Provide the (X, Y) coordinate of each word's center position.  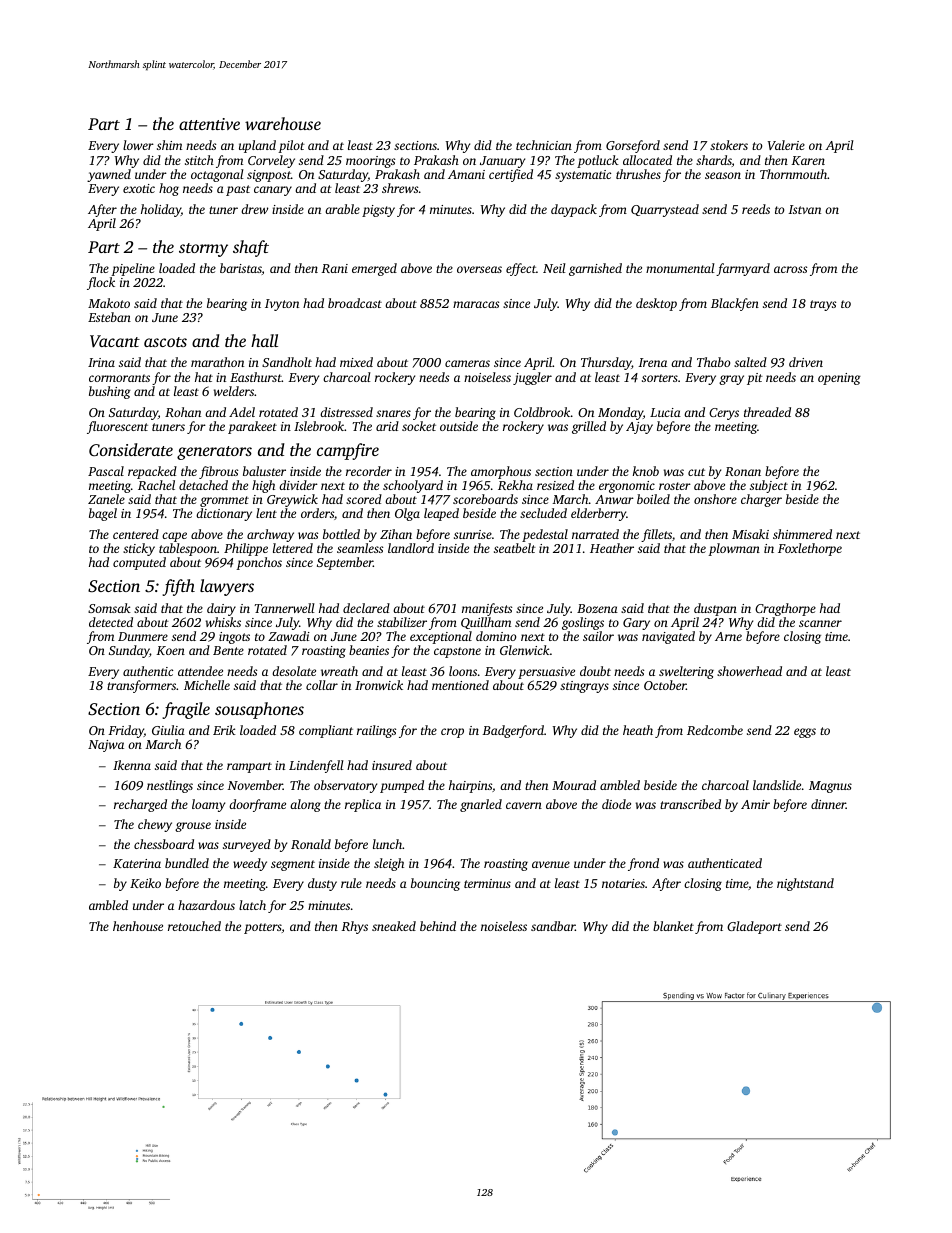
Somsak (109, 608)
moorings (370, 162)
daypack (574, 210)
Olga (407, 514)
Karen (808, 160)
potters (263, 928)
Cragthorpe (785, 609)
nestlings (170, 786)
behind (438, 926)
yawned (109, 175)
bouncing (435, 884)
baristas (241, 268)
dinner (828, 804)
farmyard (743, 269)
